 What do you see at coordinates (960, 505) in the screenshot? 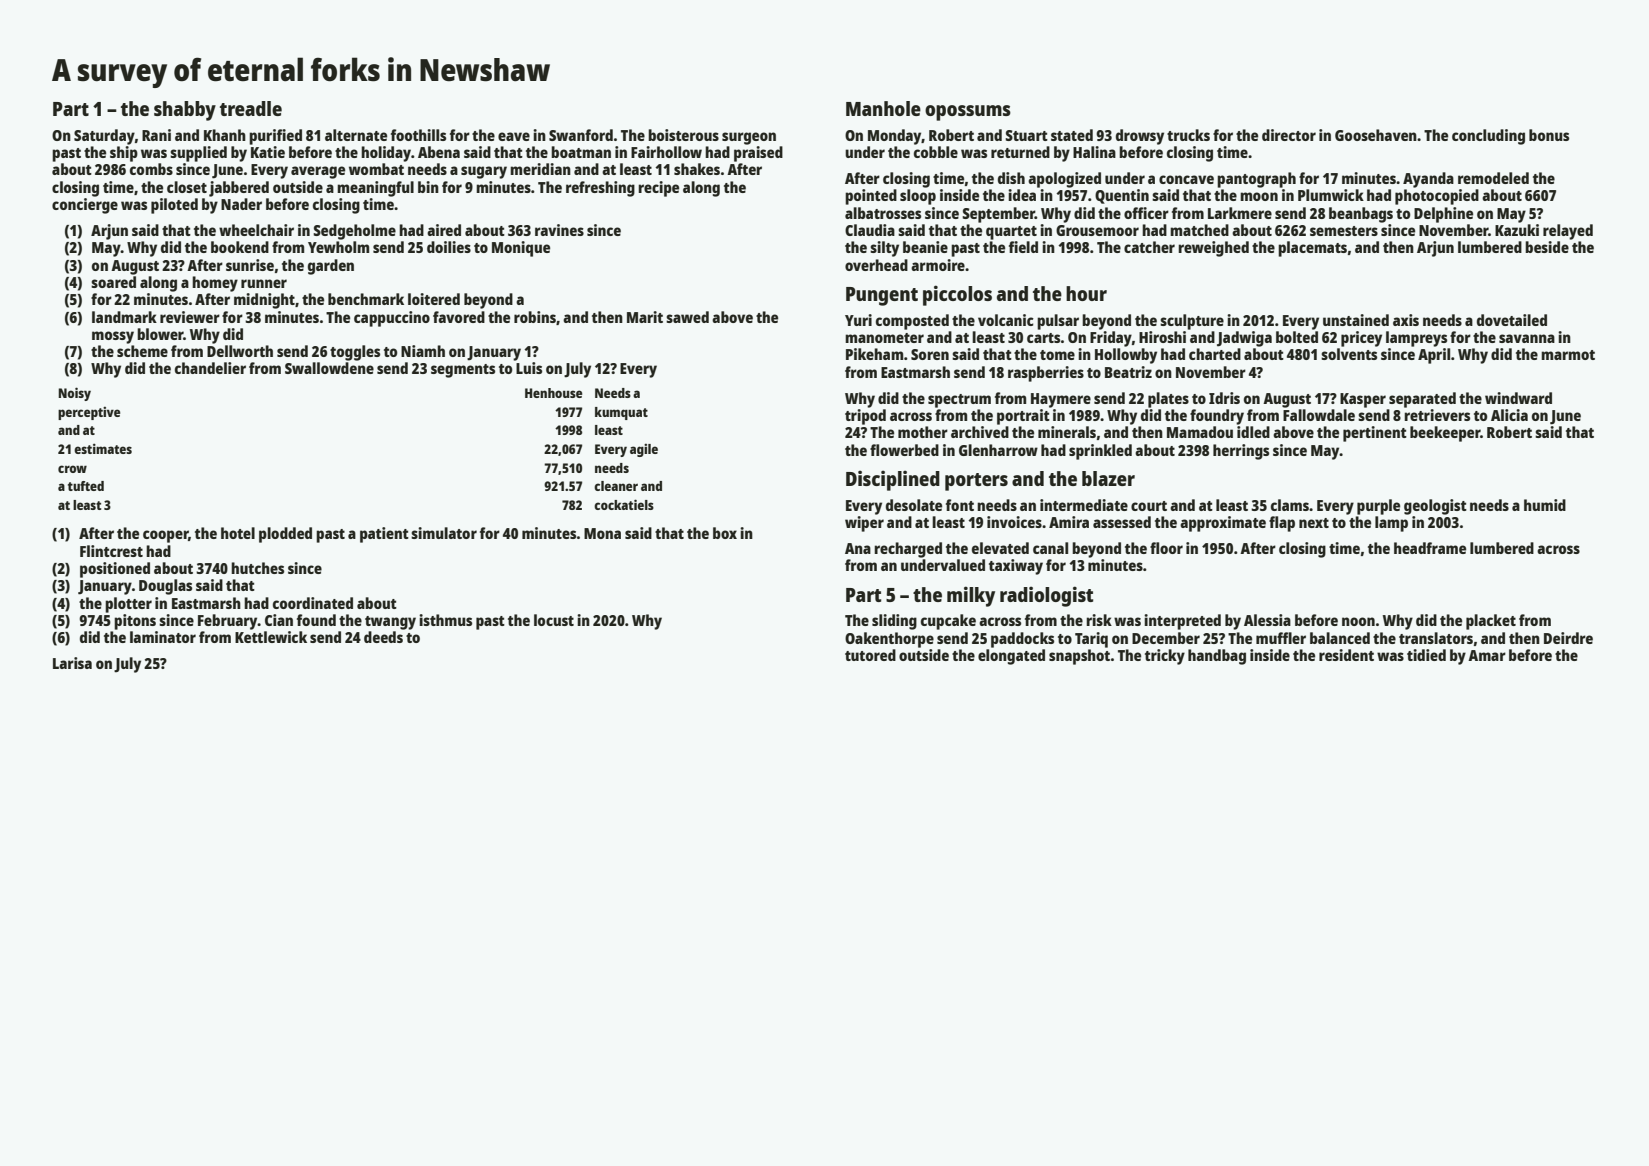
I see `font` at bounding box center [960, 505].
